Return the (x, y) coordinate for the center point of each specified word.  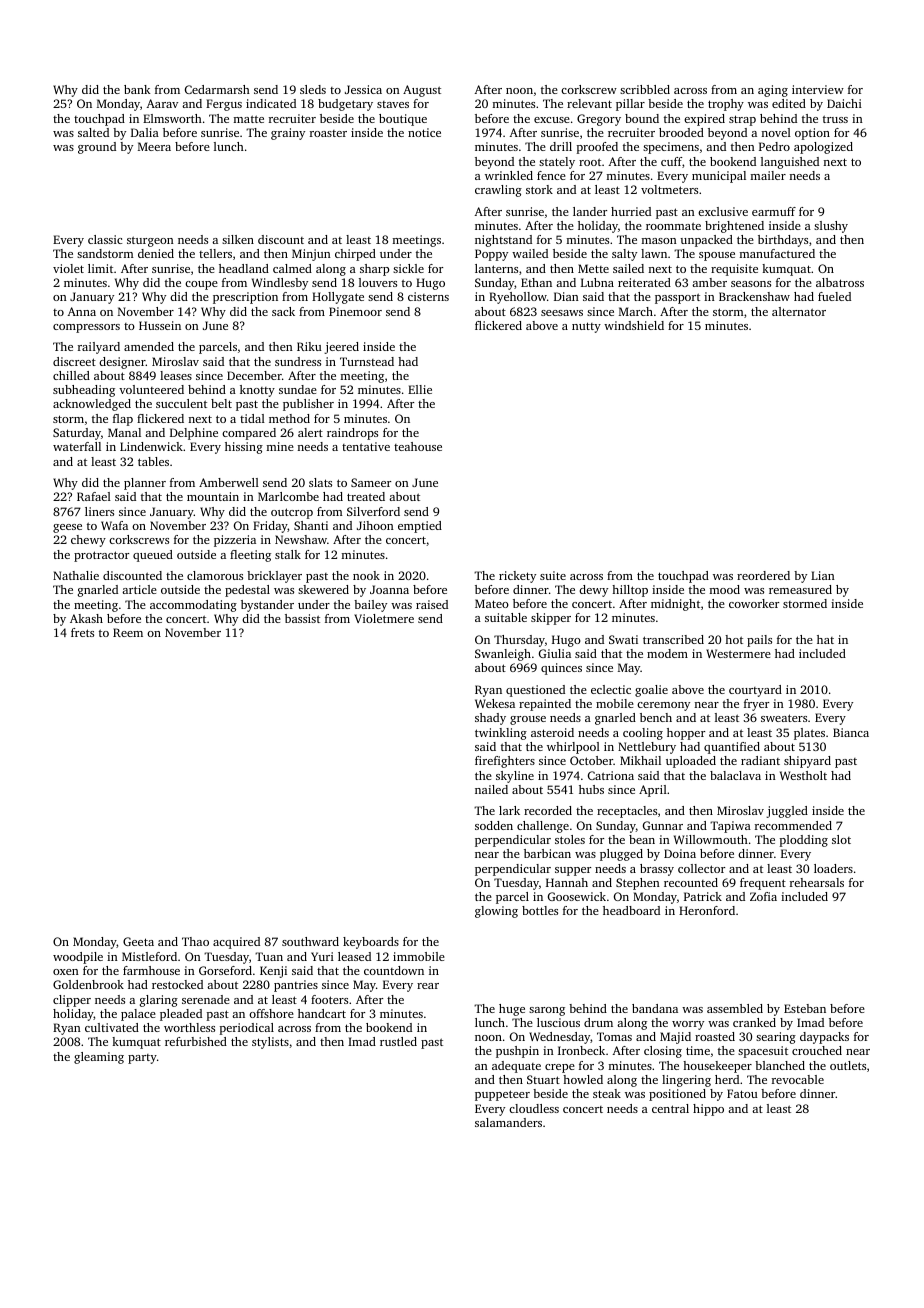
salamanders (508, 1122)
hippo (708, 1110)
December (254, 375)
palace (138, 1015)
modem (667, 653)
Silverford (373, 511)
